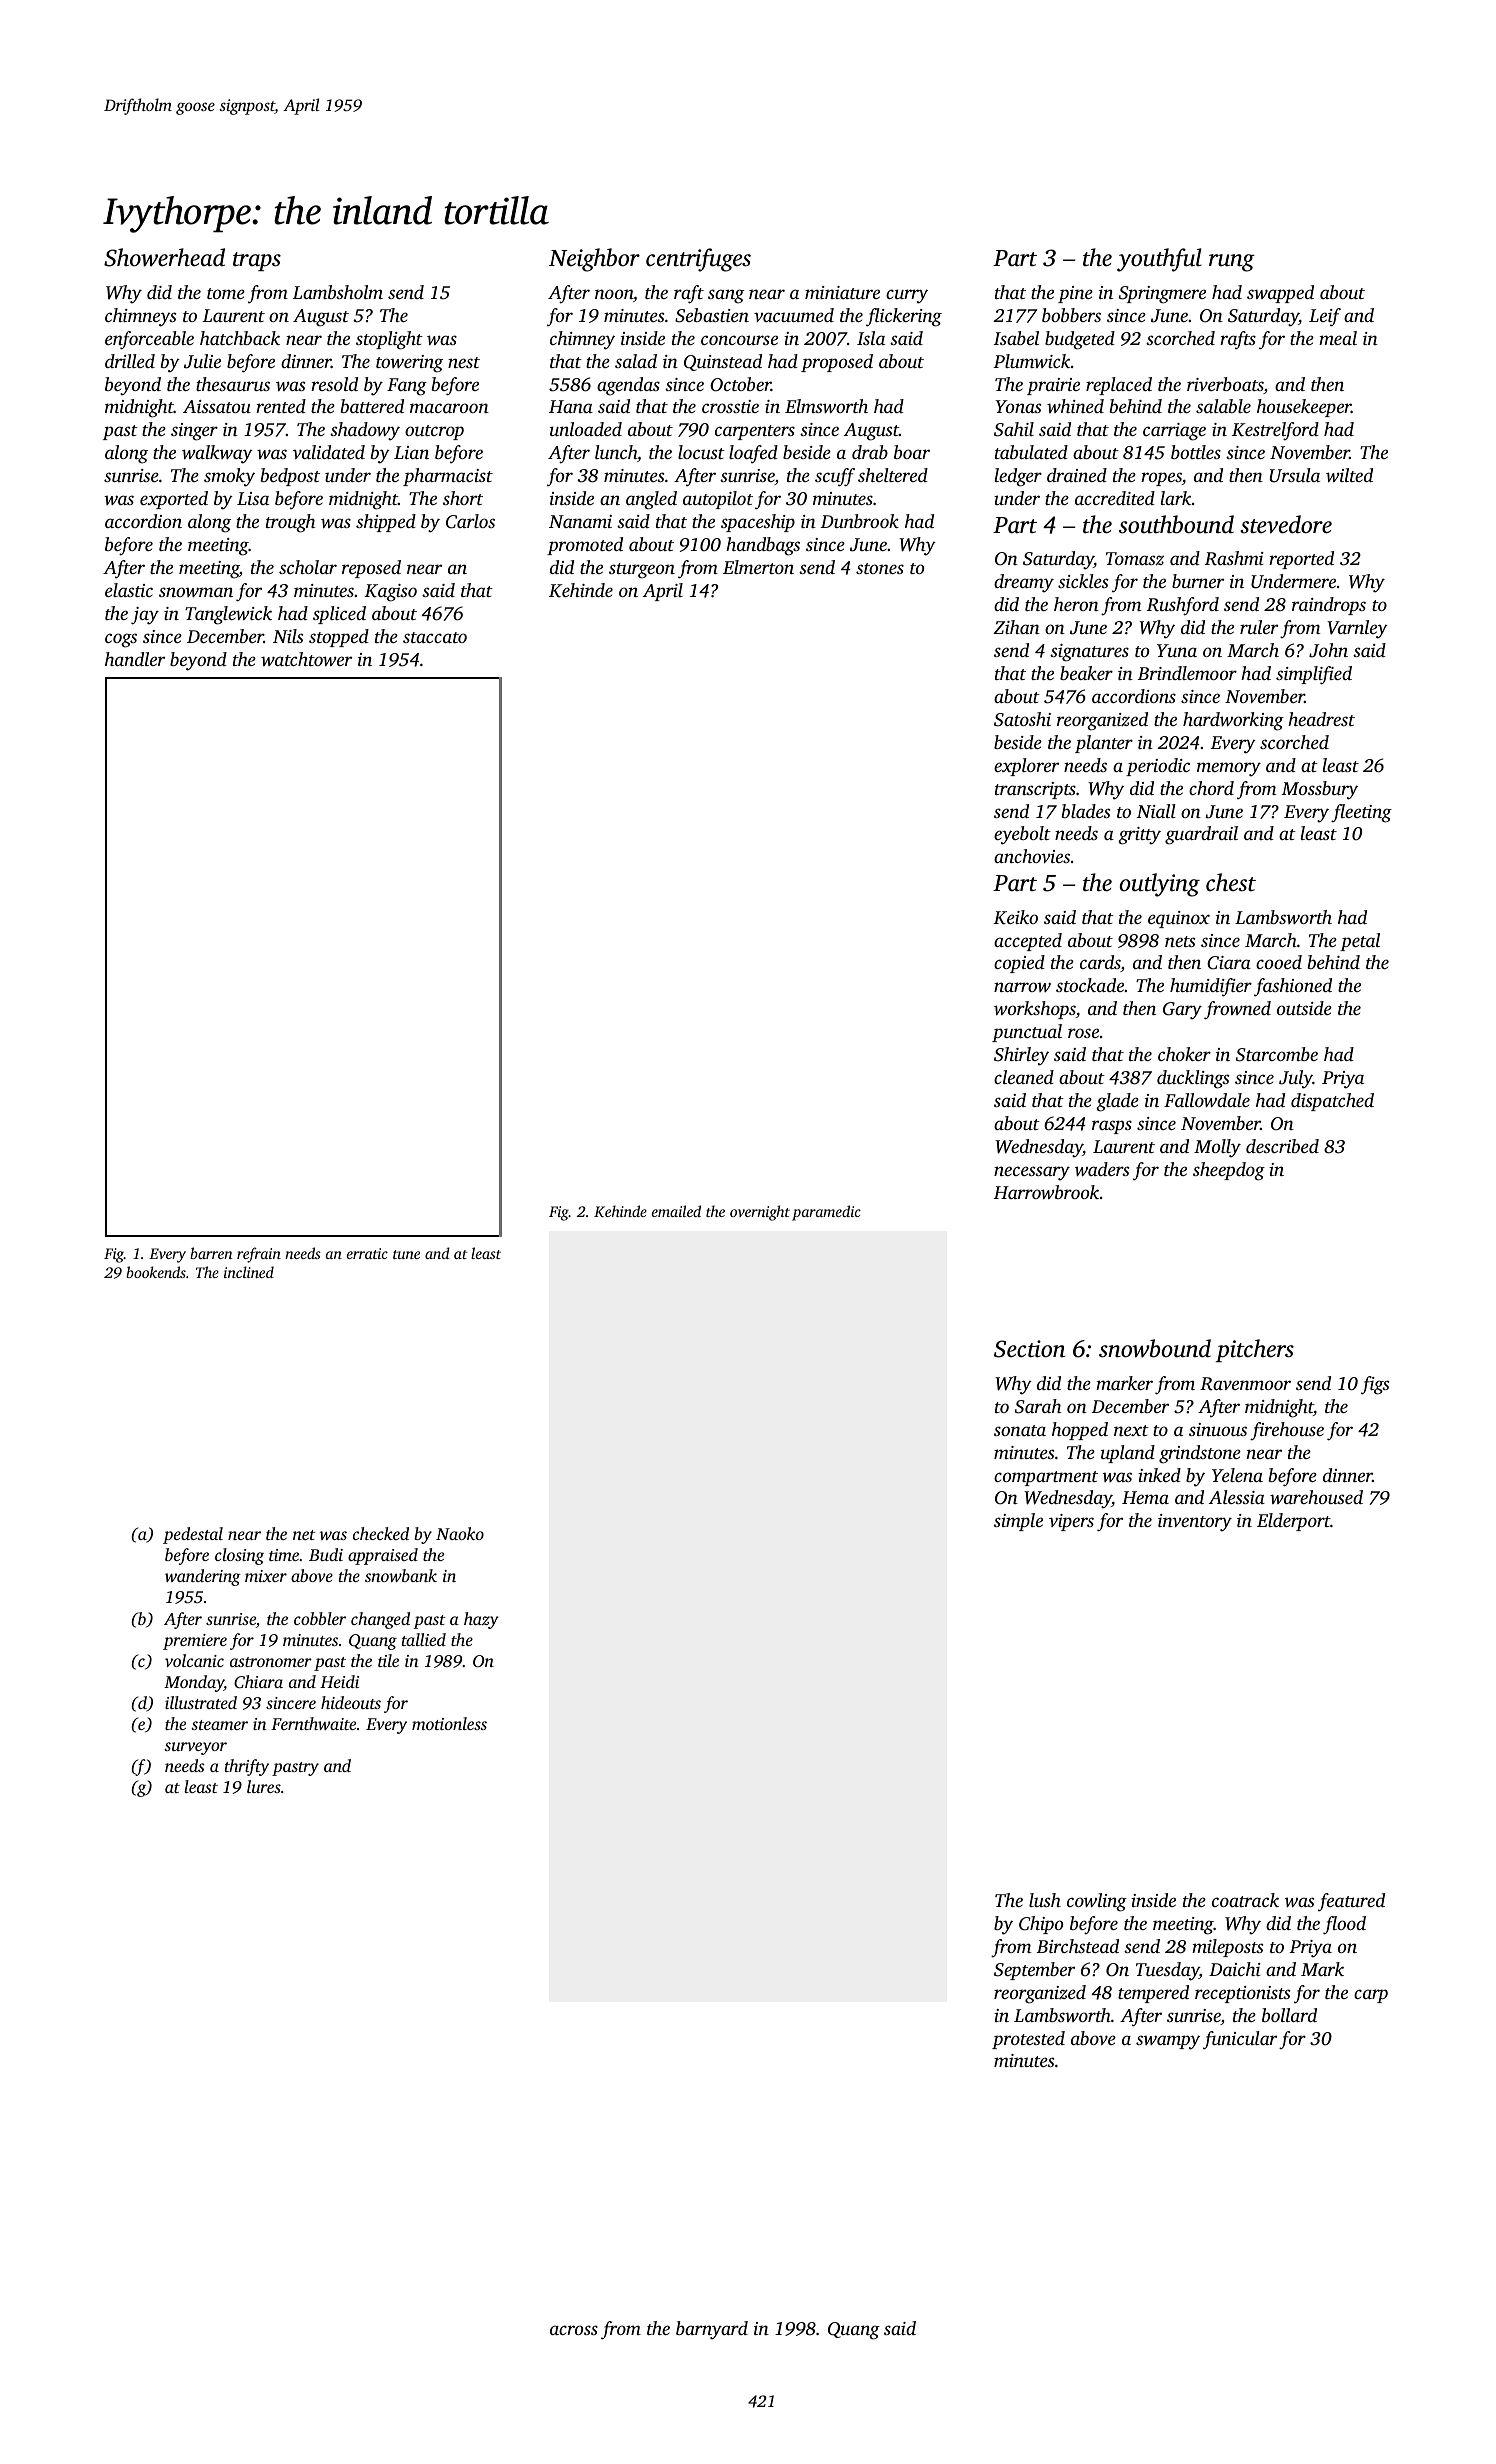 The image size is (1496, 2464). Describe the element at coordinates (435, 637) in the page. I see `staccato` at that location.
